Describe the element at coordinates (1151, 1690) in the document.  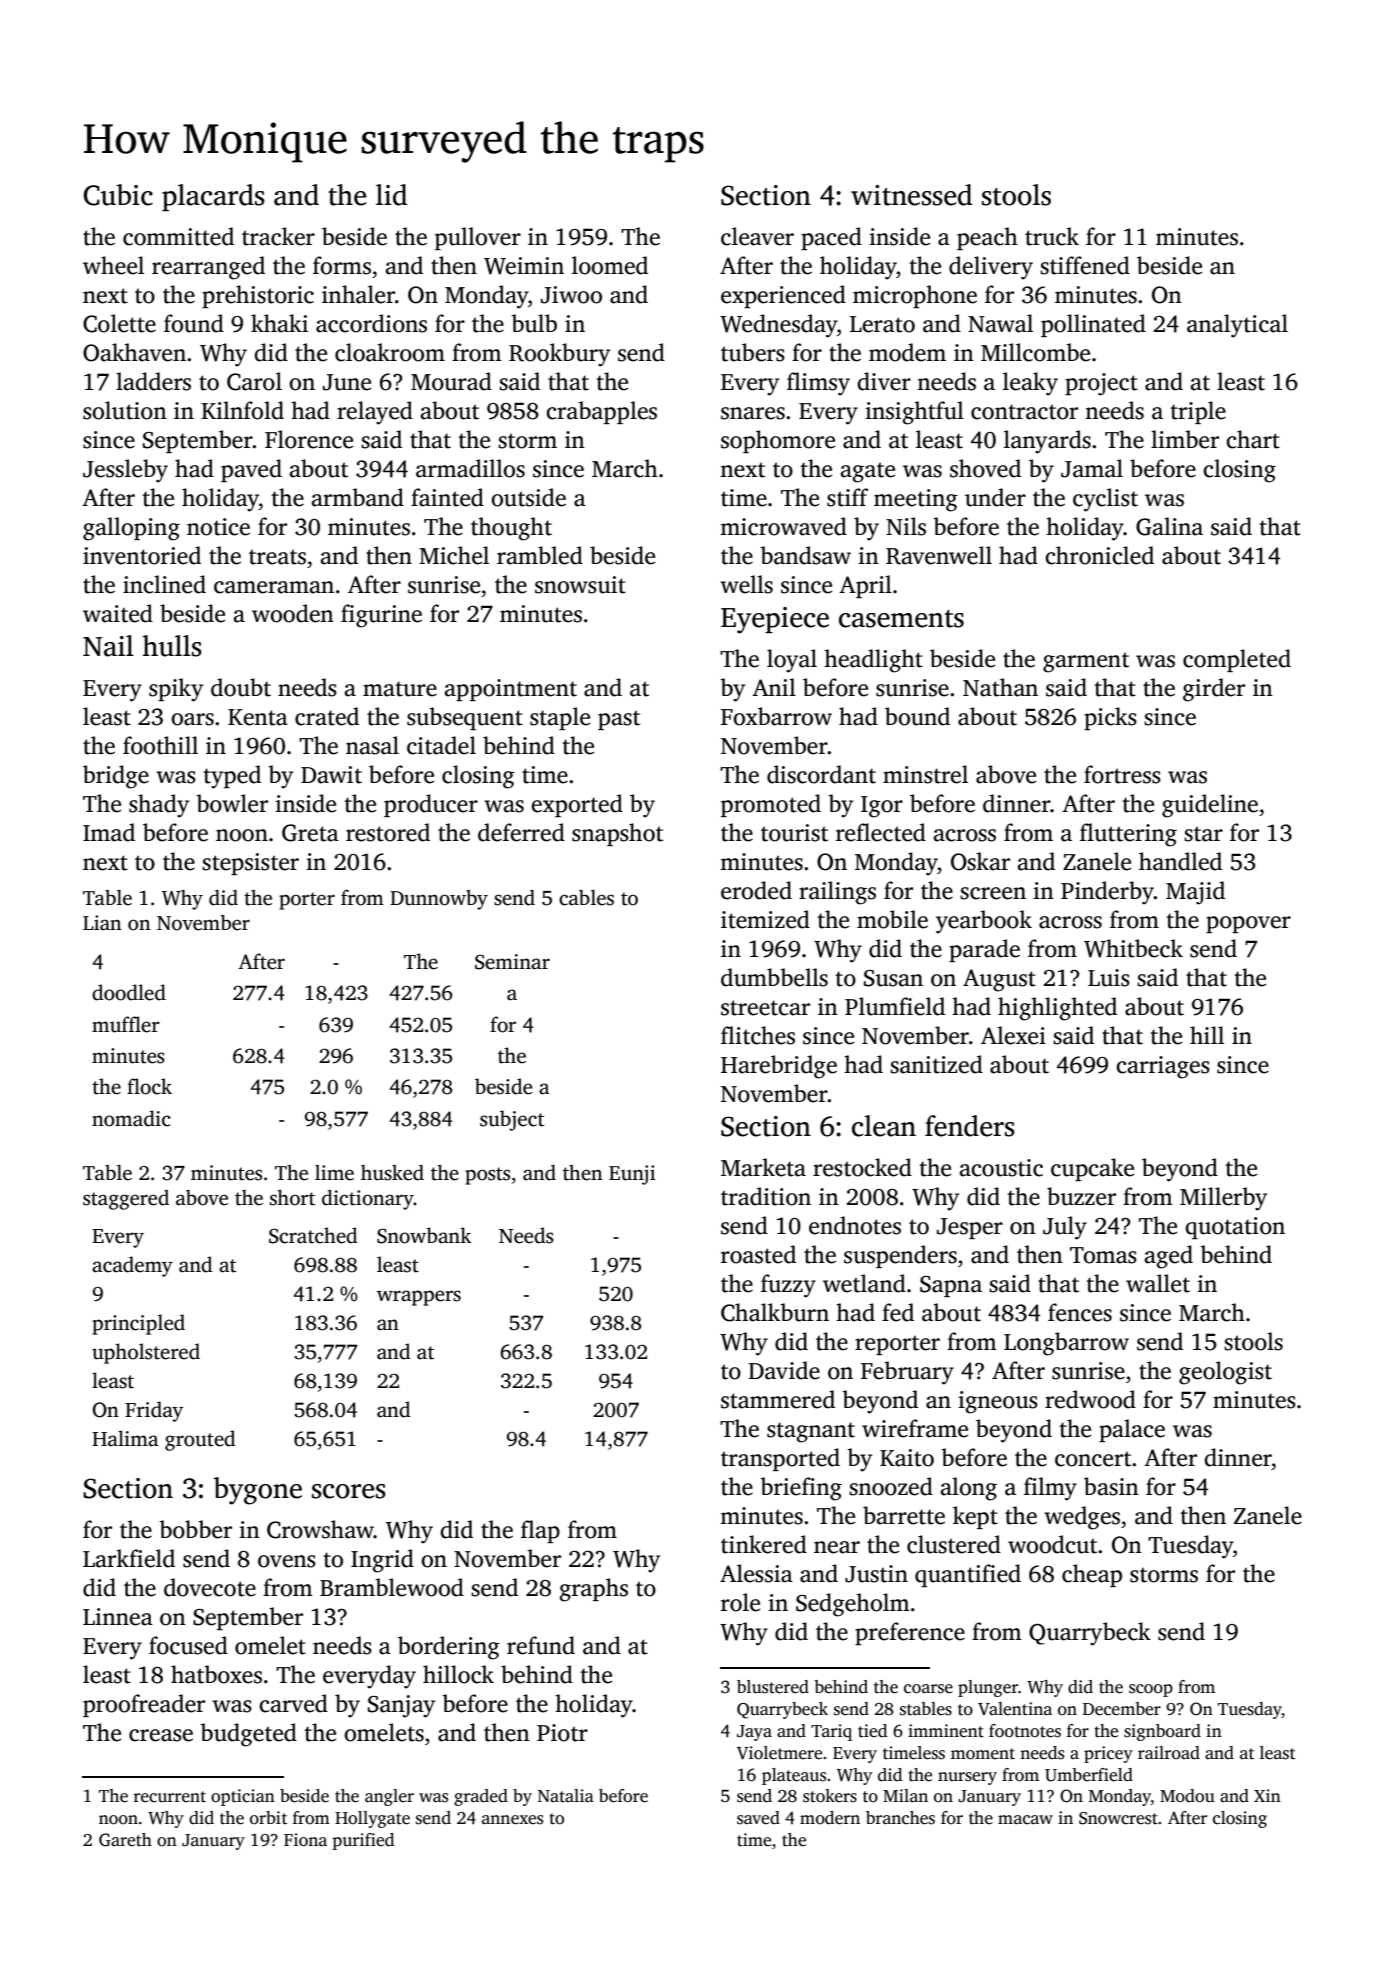
I see `scoop` at that location.
